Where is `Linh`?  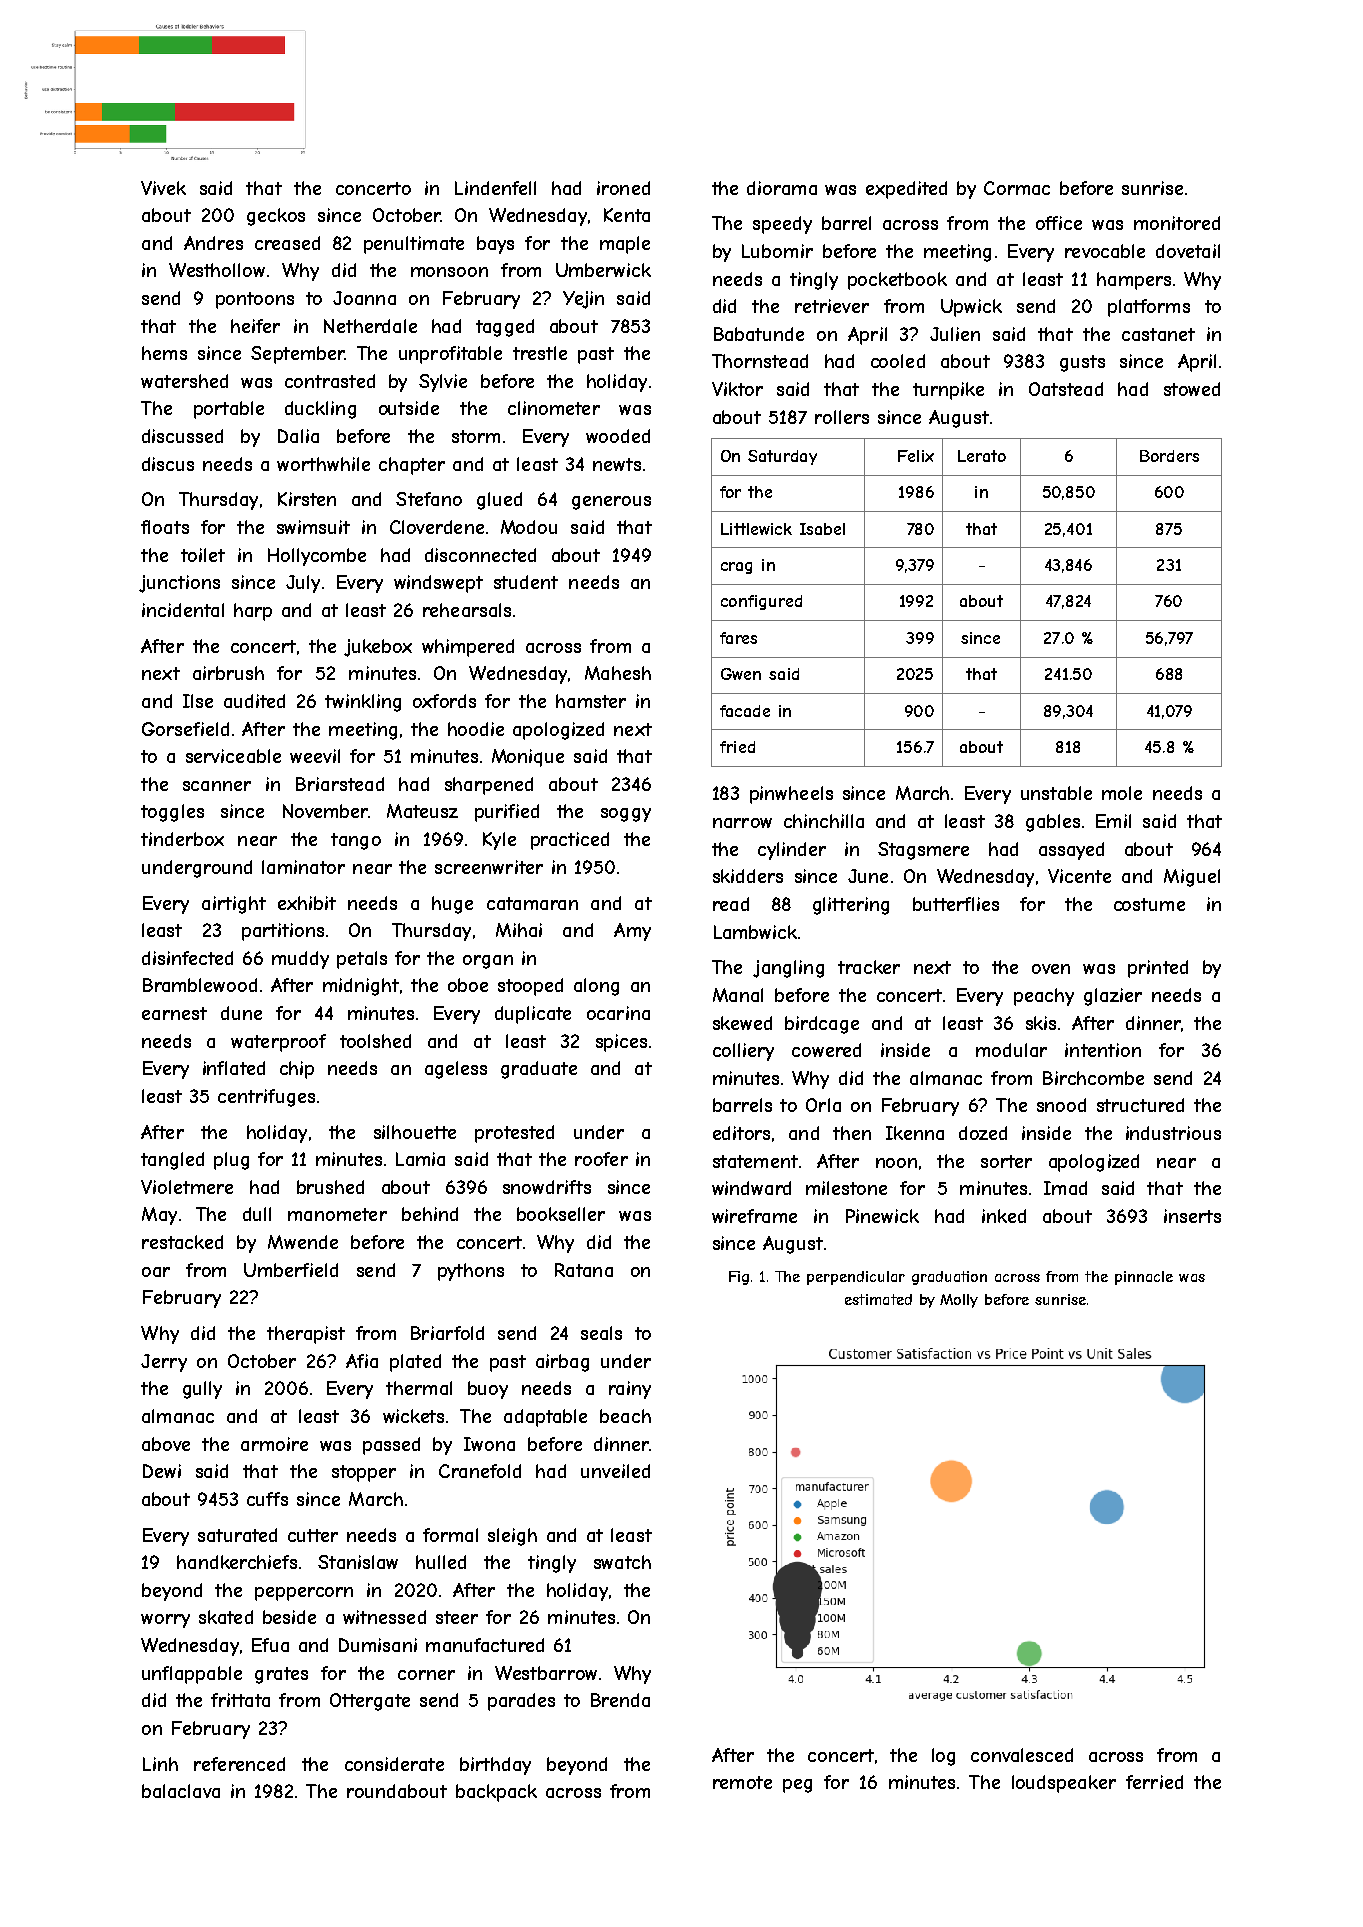
Linh is located at coordinates (160, 1764).
